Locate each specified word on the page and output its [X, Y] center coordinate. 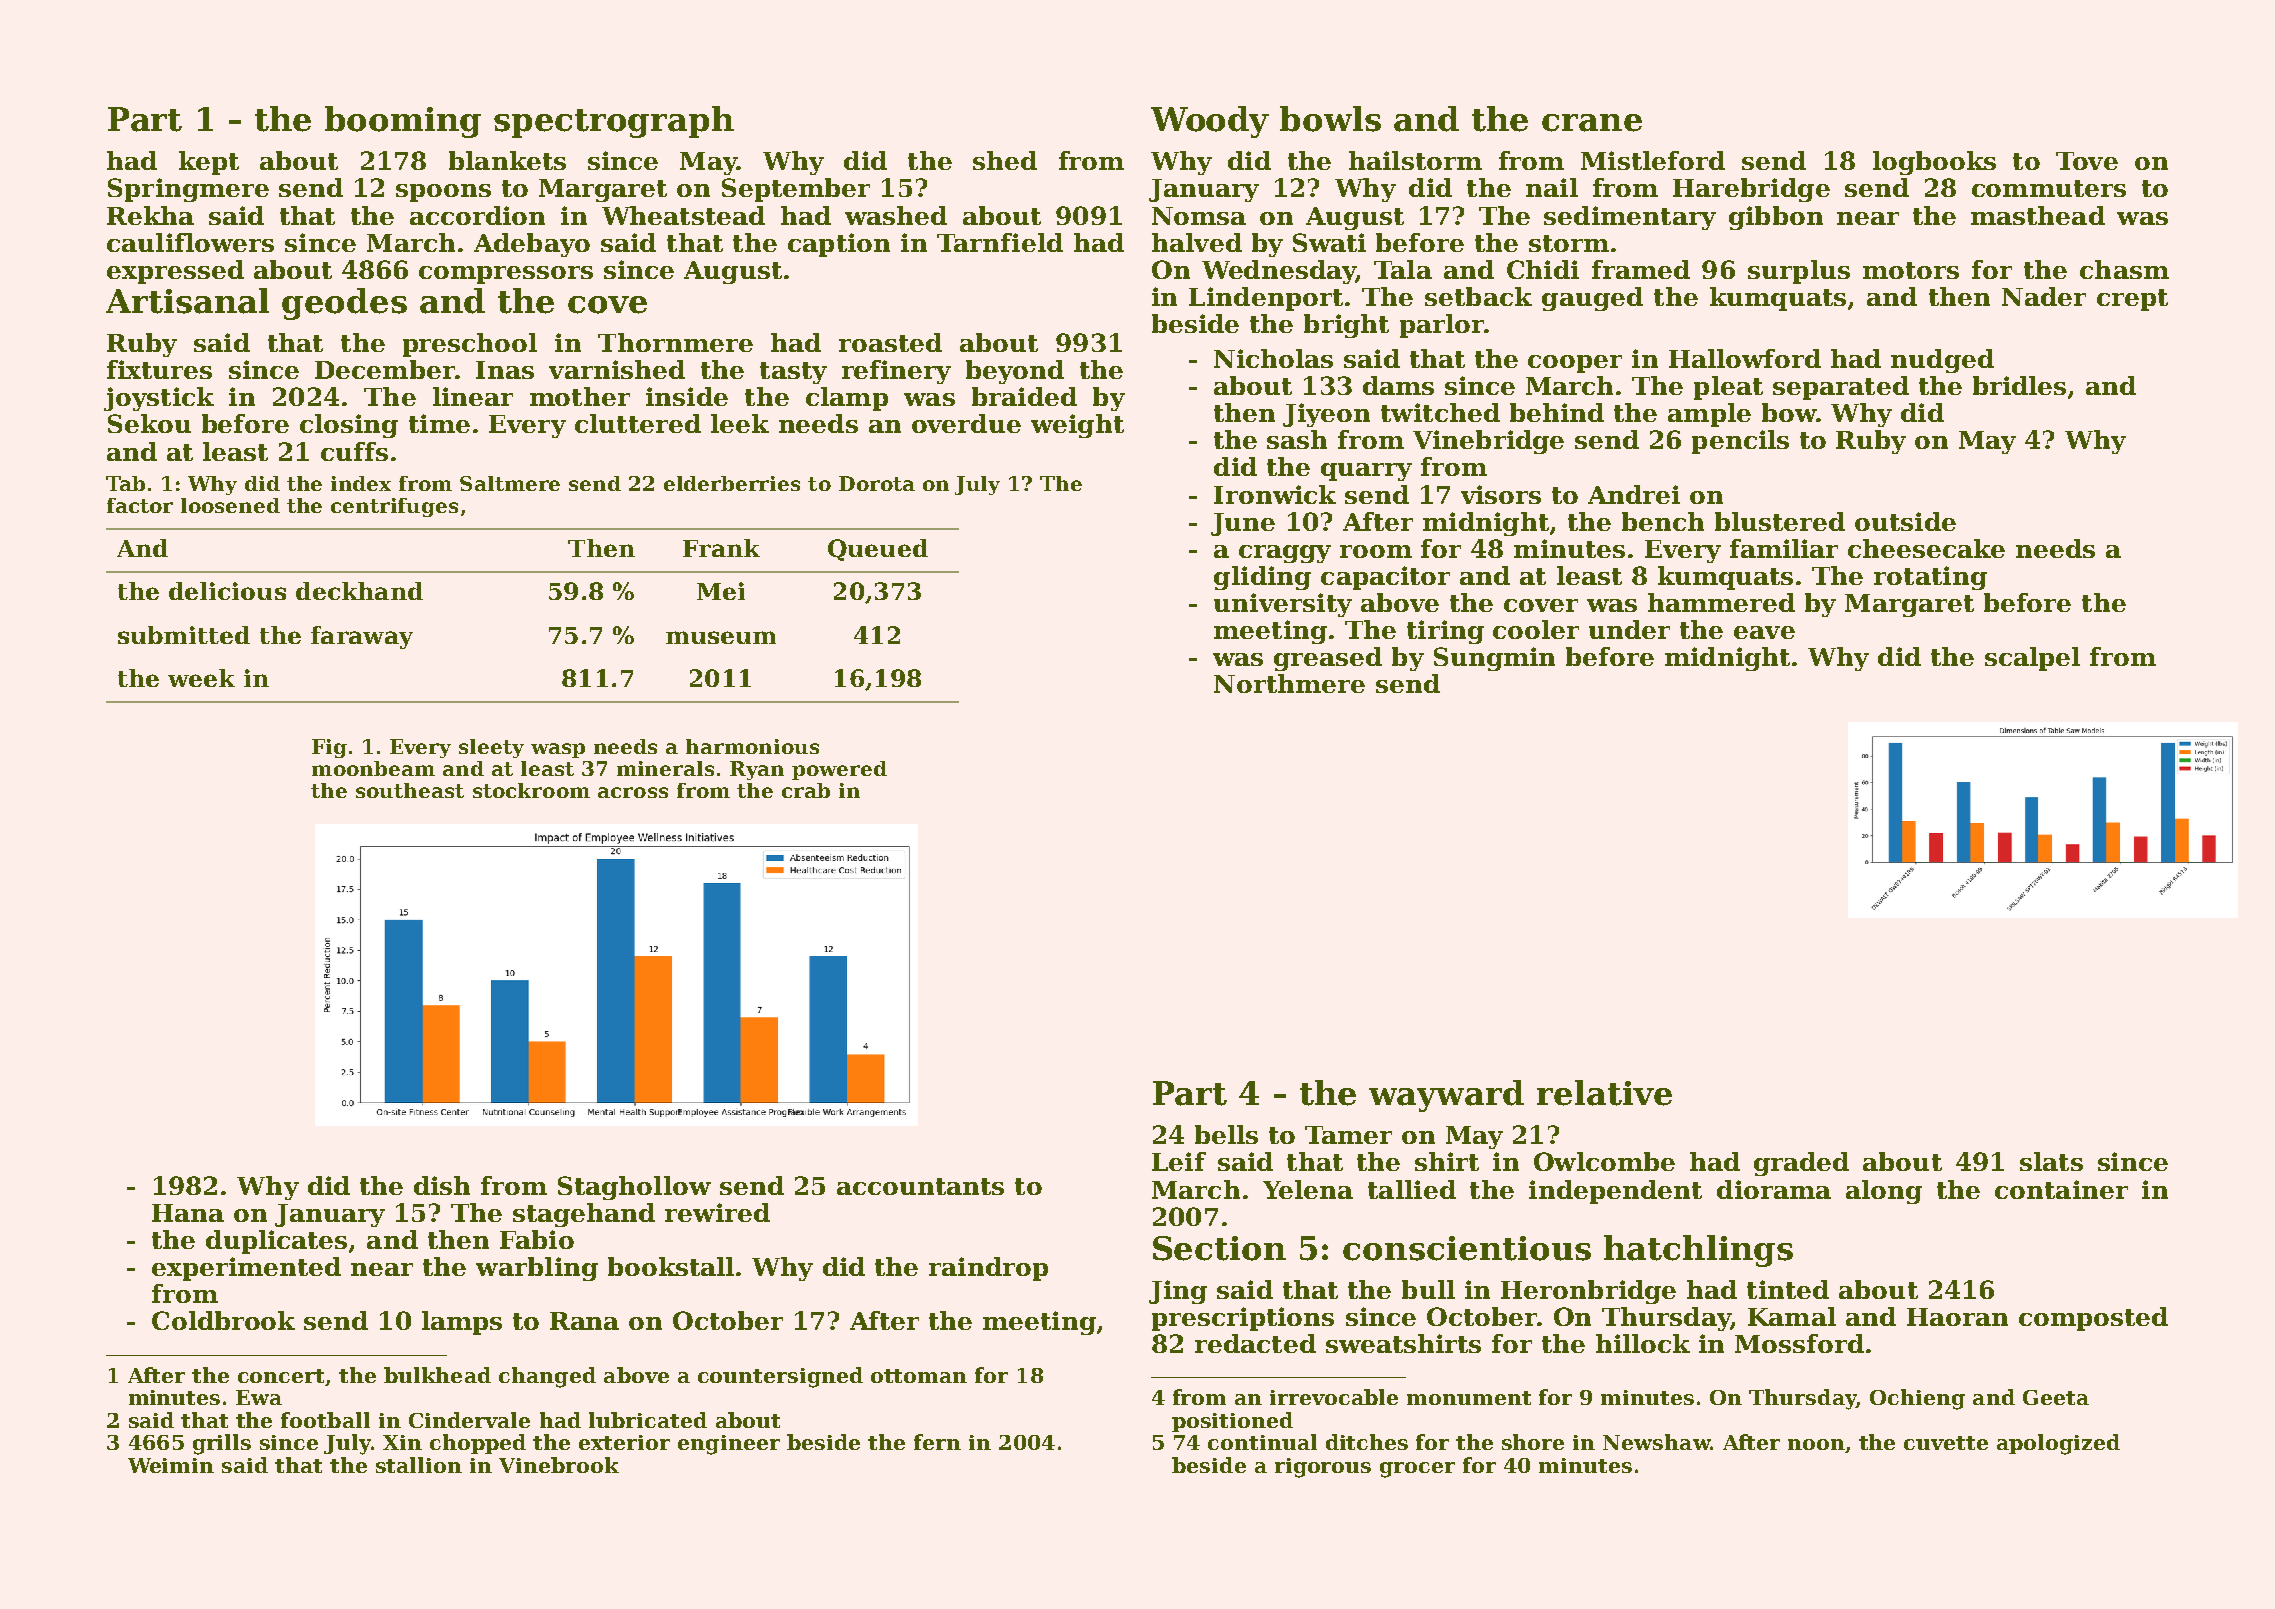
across [633, 792]
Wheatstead [683, 215]
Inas [505, 370]
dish [442, 1185]
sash [1297, 439]
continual [1262, 1442]
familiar [1784, 548]
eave [1764, 632]
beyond [1015, 372]
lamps [462, 1323]
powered [839, 770]
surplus [1799, 272]
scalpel [2032, 659]
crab [806, 790]
